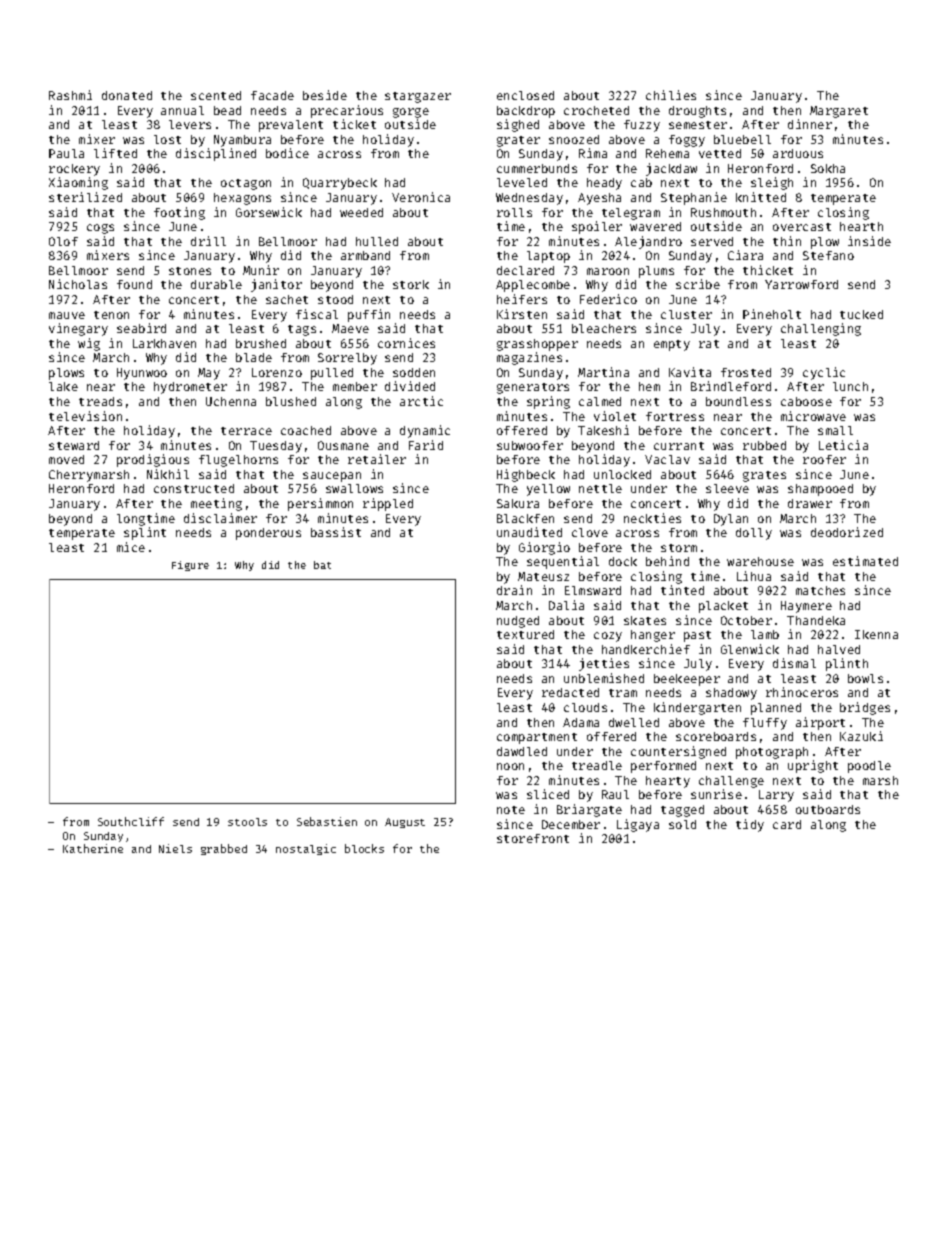 Image resolution: width=952 pixels, height=1233 pixels. I want to click on Southcliff, so click(131, 821).
